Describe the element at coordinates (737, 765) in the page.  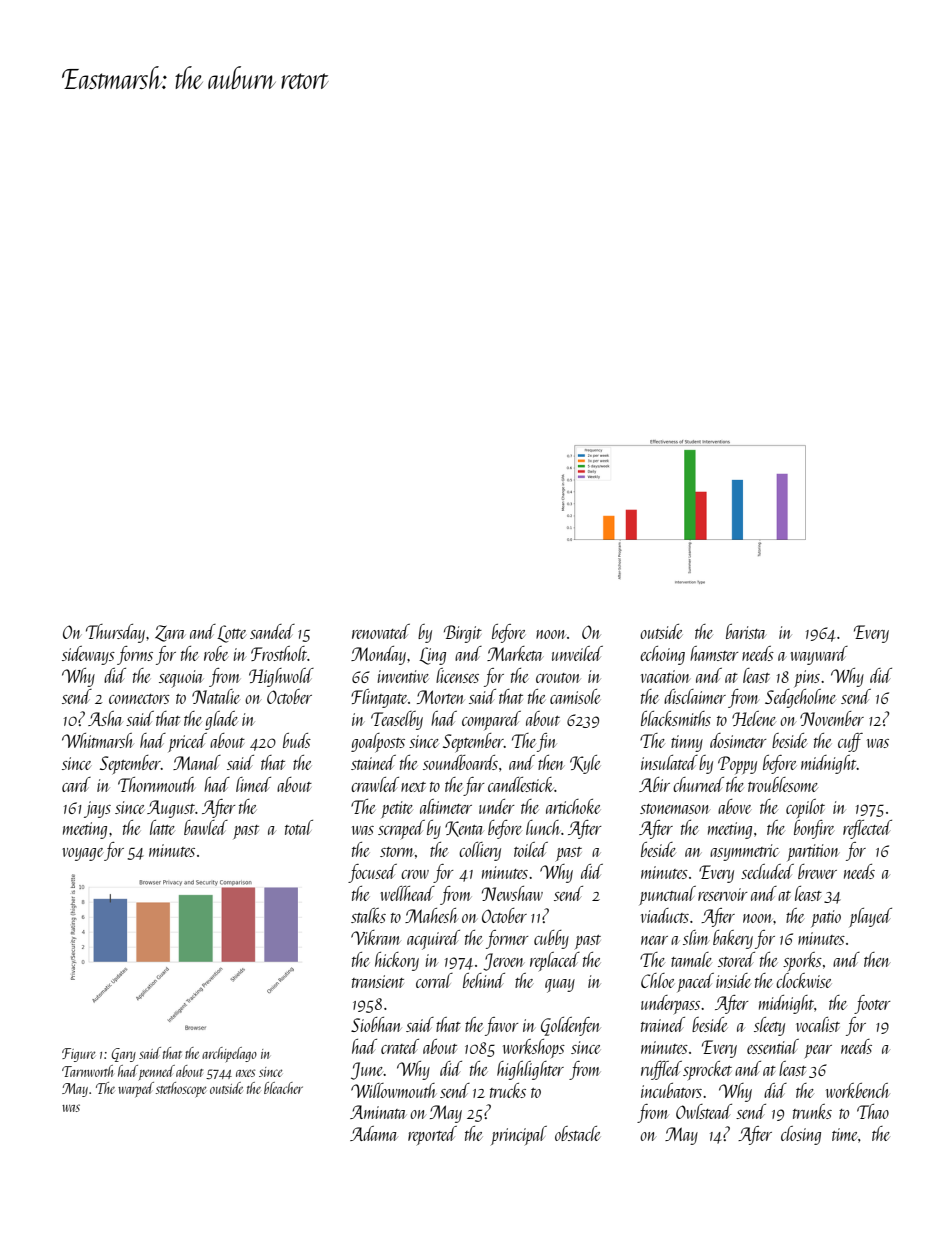
I see `Poppy` at that location.
